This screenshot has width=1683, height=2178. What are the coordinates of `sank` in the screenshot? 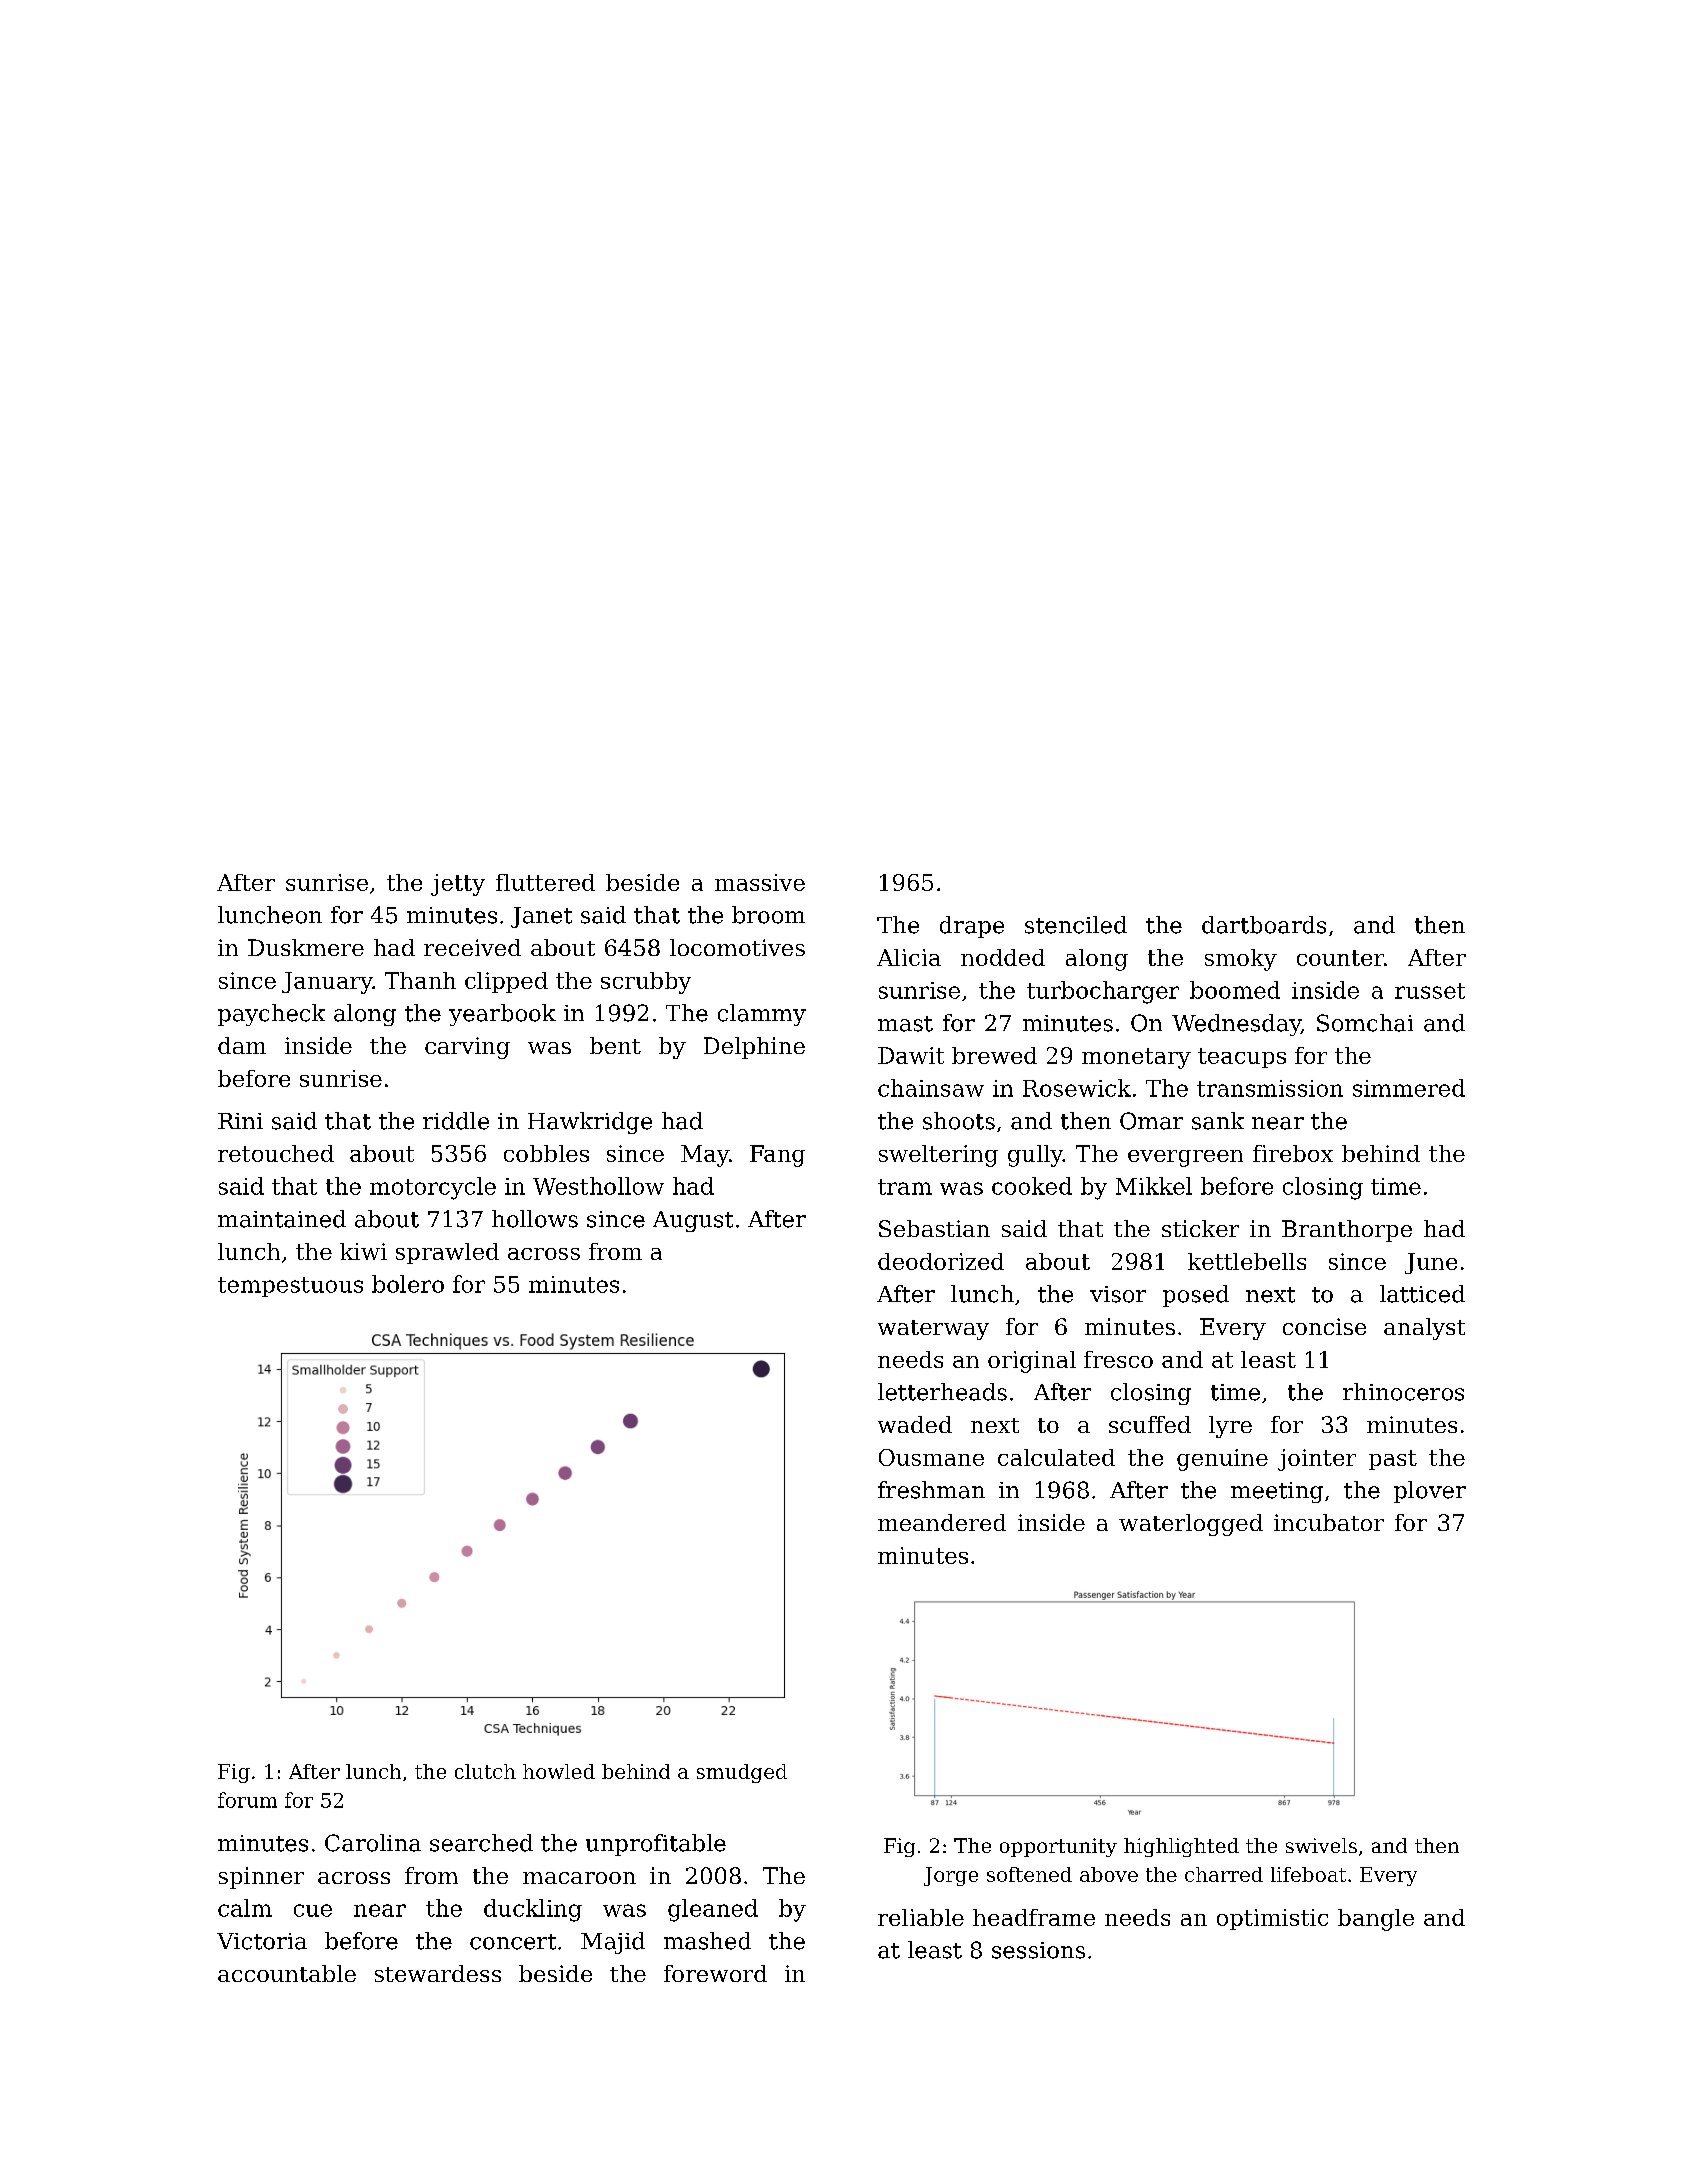 It's located at (1218, 1121).
